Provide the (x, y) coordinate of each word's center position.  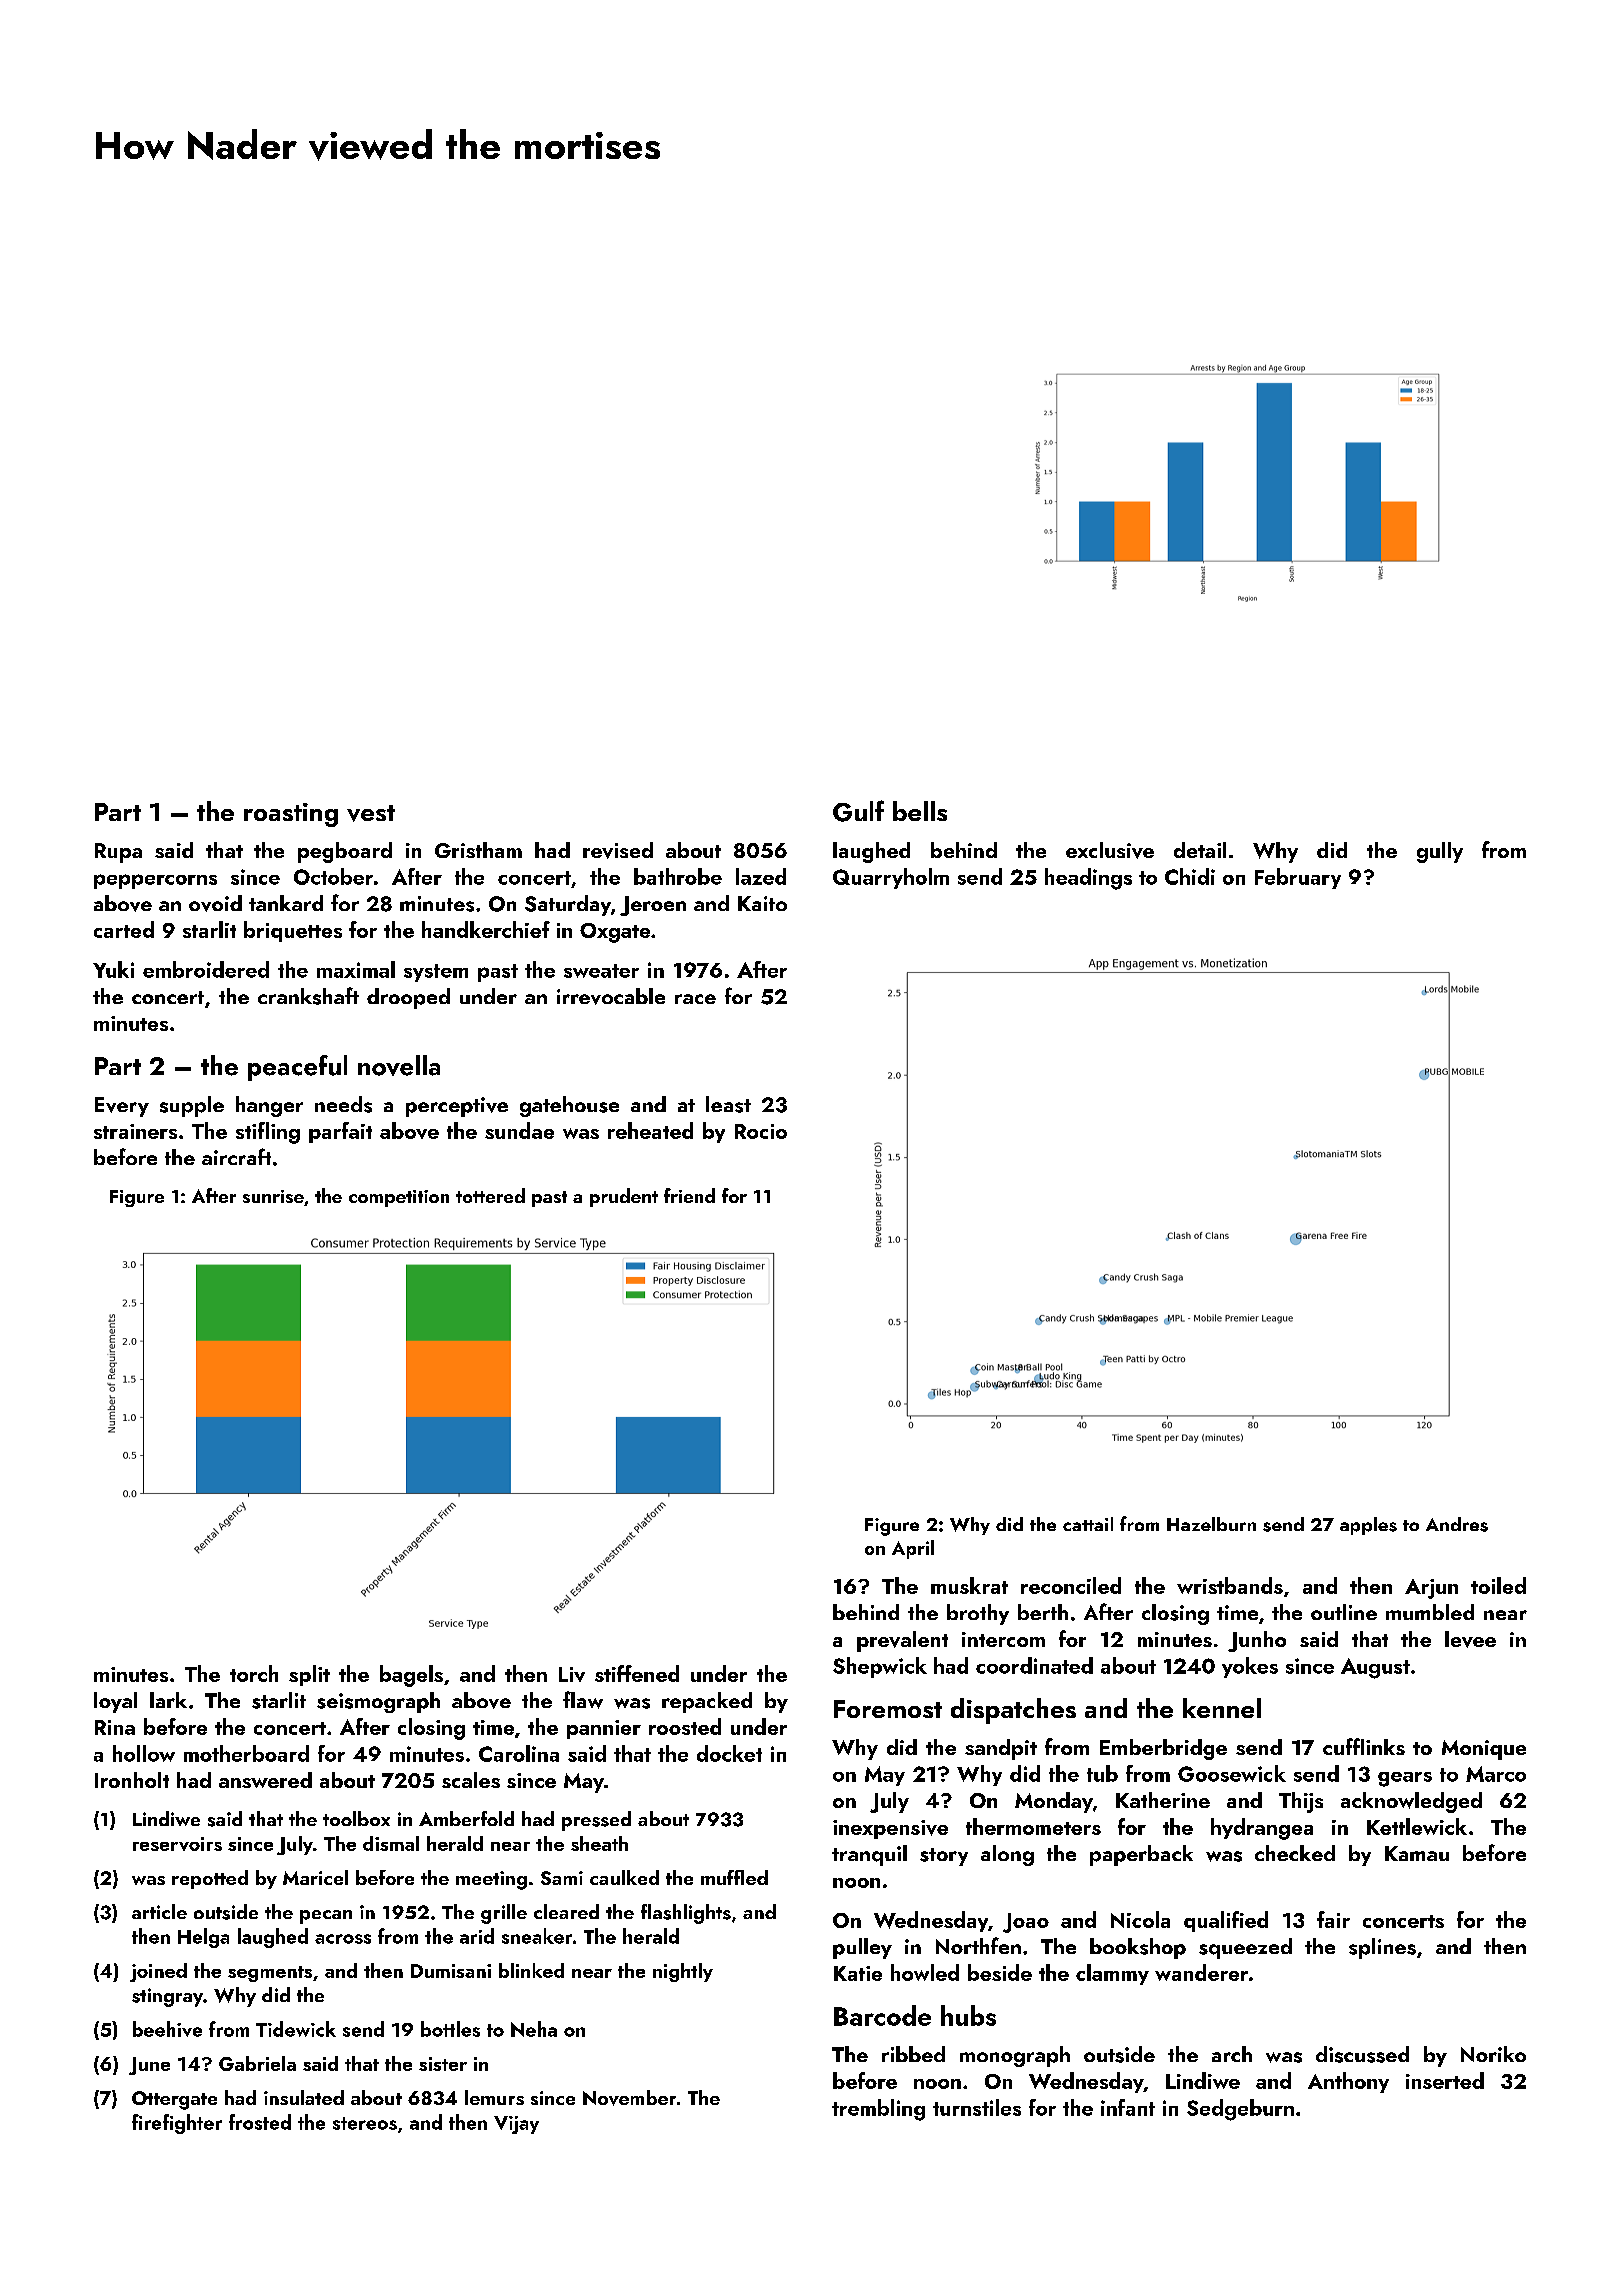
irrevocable (611, 996)
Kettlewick (1417, 1826)
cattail (1088, 1524)
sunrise (273, 1196)
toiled (1498, 1585)
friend (689, 1195)
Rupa (118, 853)
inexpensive (890, 1829)
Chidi (1190, 876)
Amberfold (466, 1818)
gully (1440, 852)
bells (920, 811)
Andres (1457, 1524)
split (309, 1675)
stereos (365, 2123)
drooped (408, 998)
